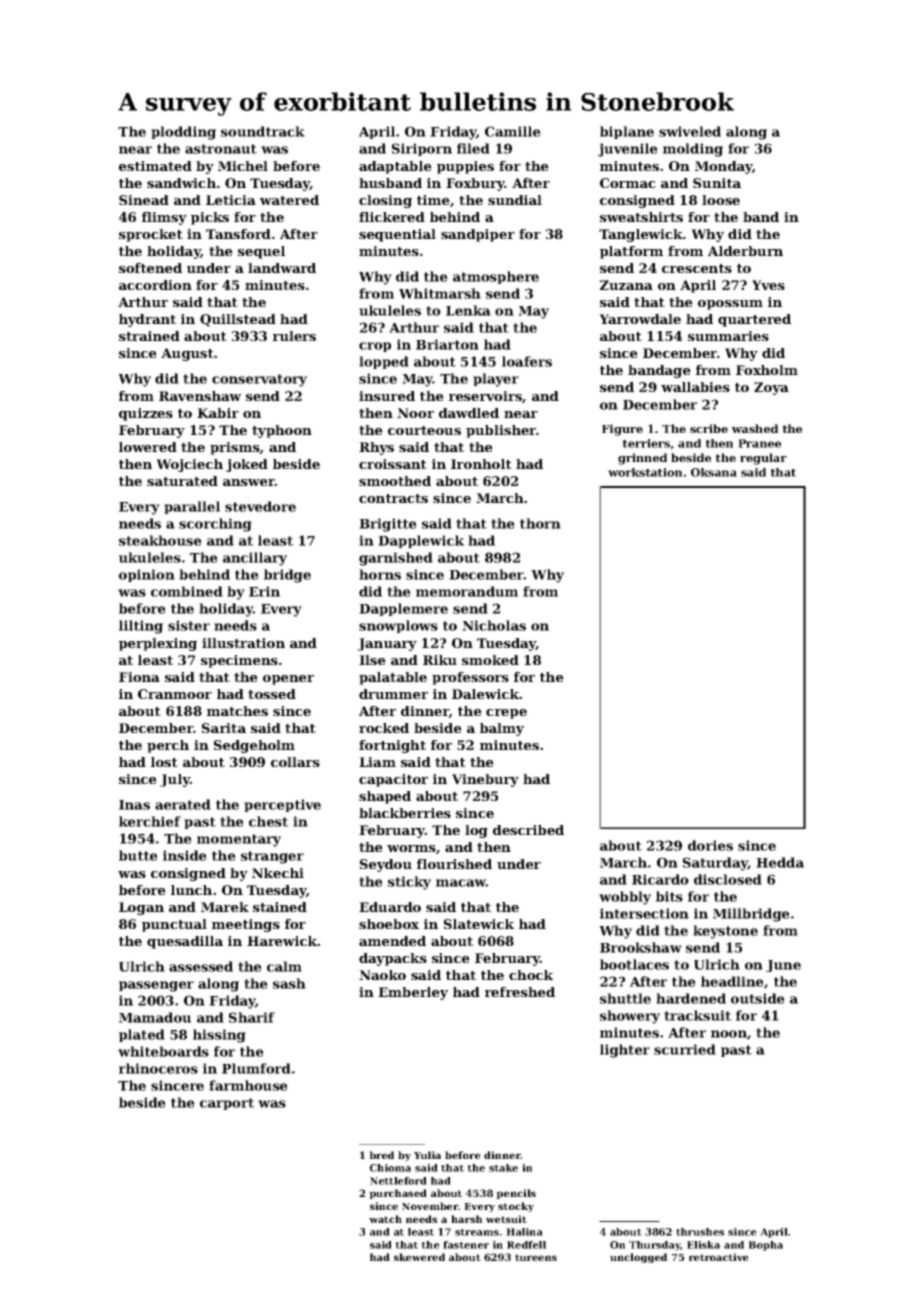  I want to click on Kabir, so click(218, 413).
